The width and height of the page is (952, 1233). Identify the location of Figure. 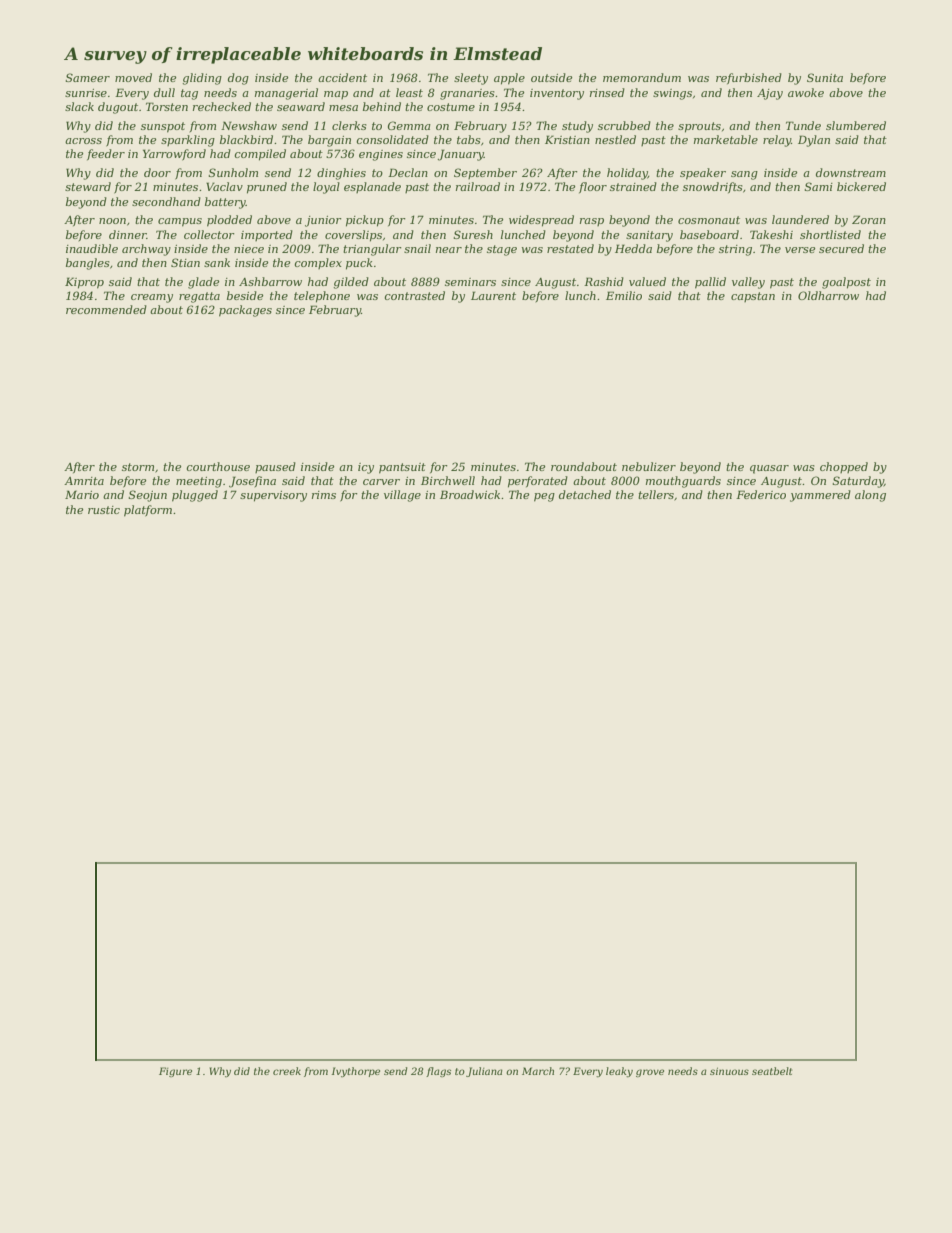
(175, 1072).
